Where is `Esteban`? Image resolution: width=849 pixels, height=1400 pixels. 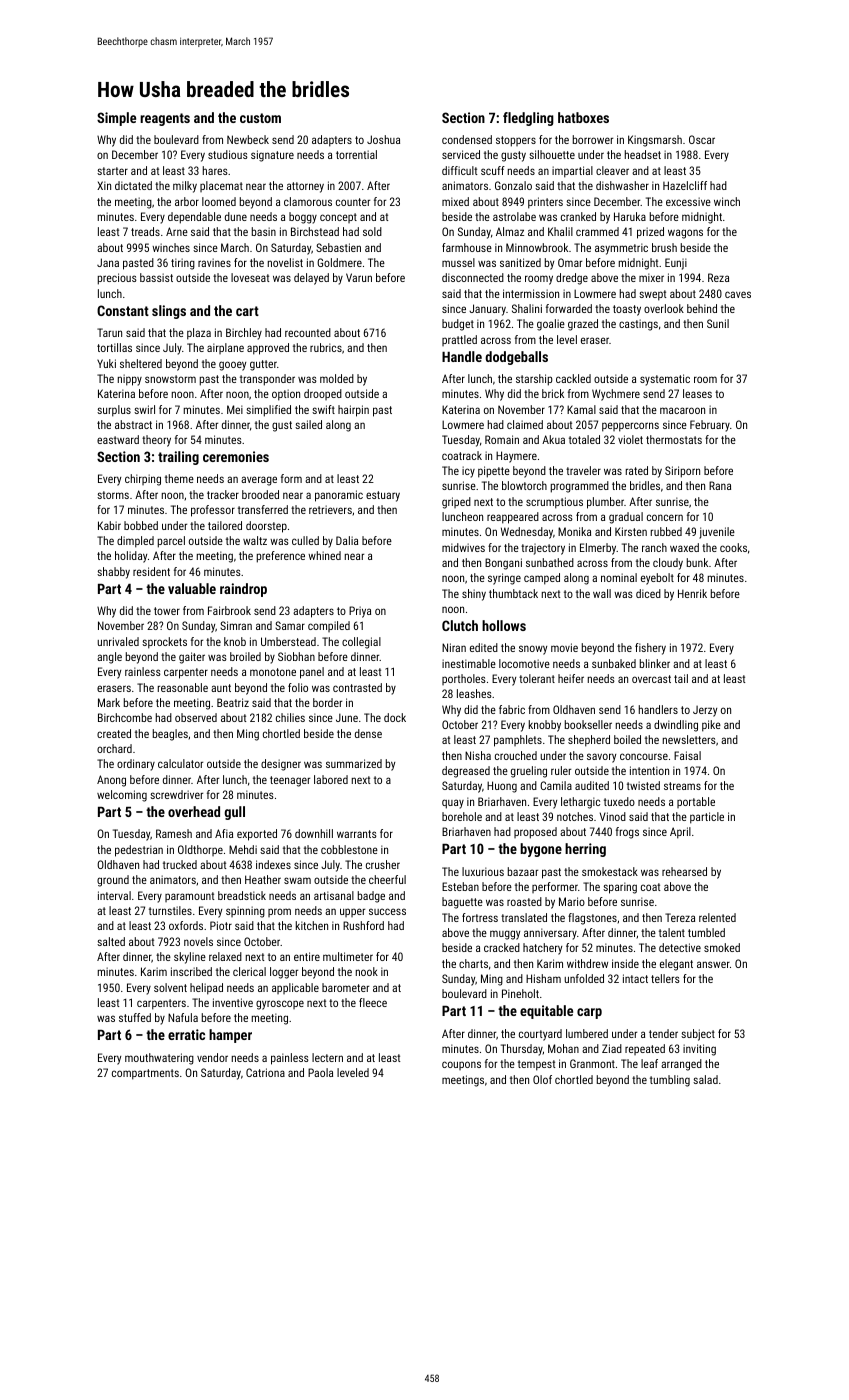
Esteban is located at coordinates (460, 886).
